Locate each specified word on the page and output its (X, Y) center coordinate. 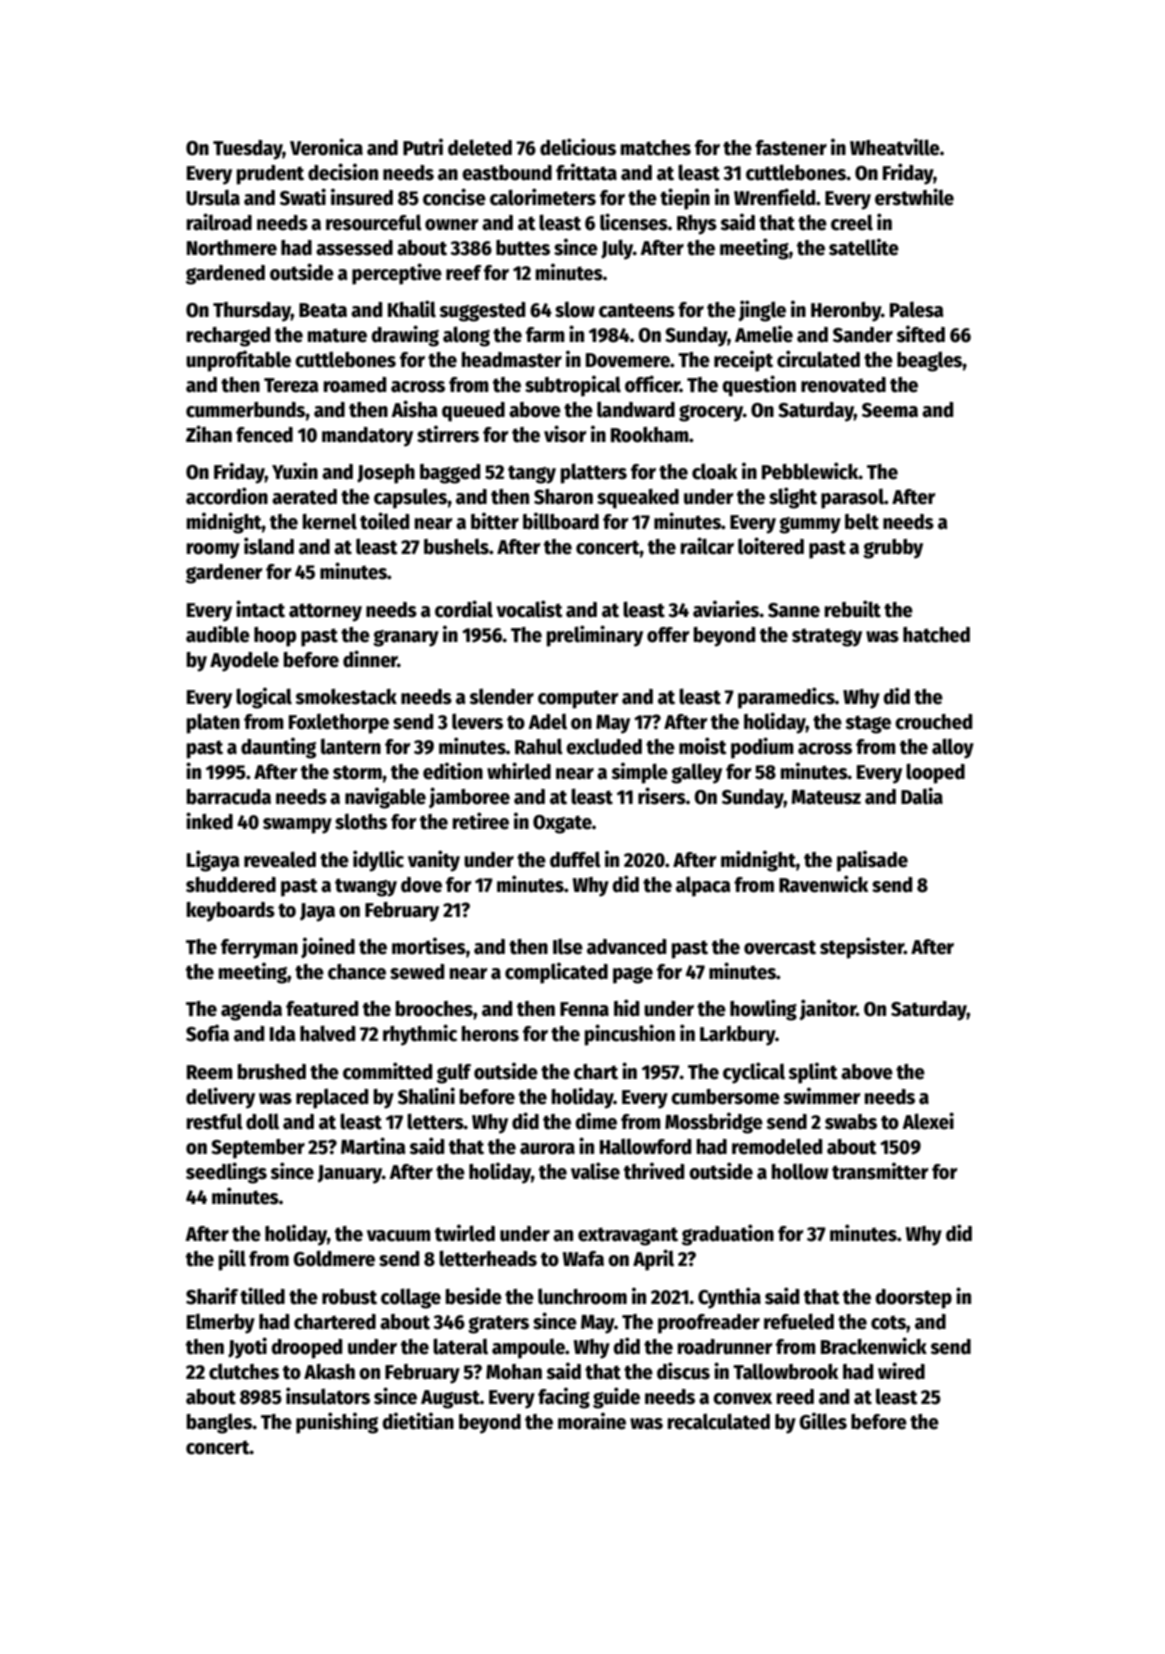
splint (813, 1073)
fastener (791, 148)
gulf (454, 1073)
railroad (219, 222)
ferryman (259, 949)
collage (411, 1298)
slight (793, 498)
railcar (707, 546)
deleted (480, 147)
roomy (213, 551)
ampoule (528, 1348)
